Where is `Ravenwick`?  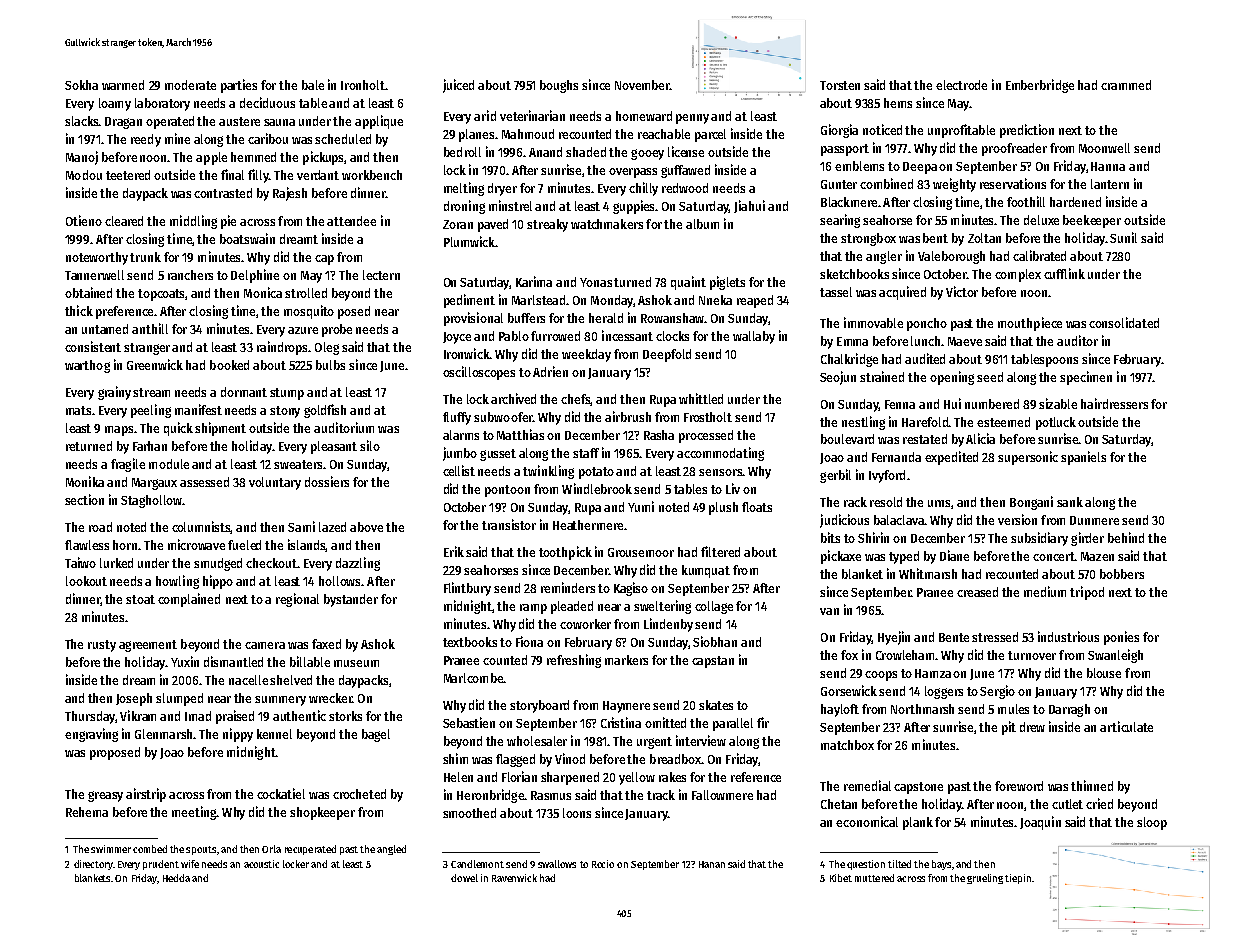
Ravenwick is located at coordinates (514, 878).
